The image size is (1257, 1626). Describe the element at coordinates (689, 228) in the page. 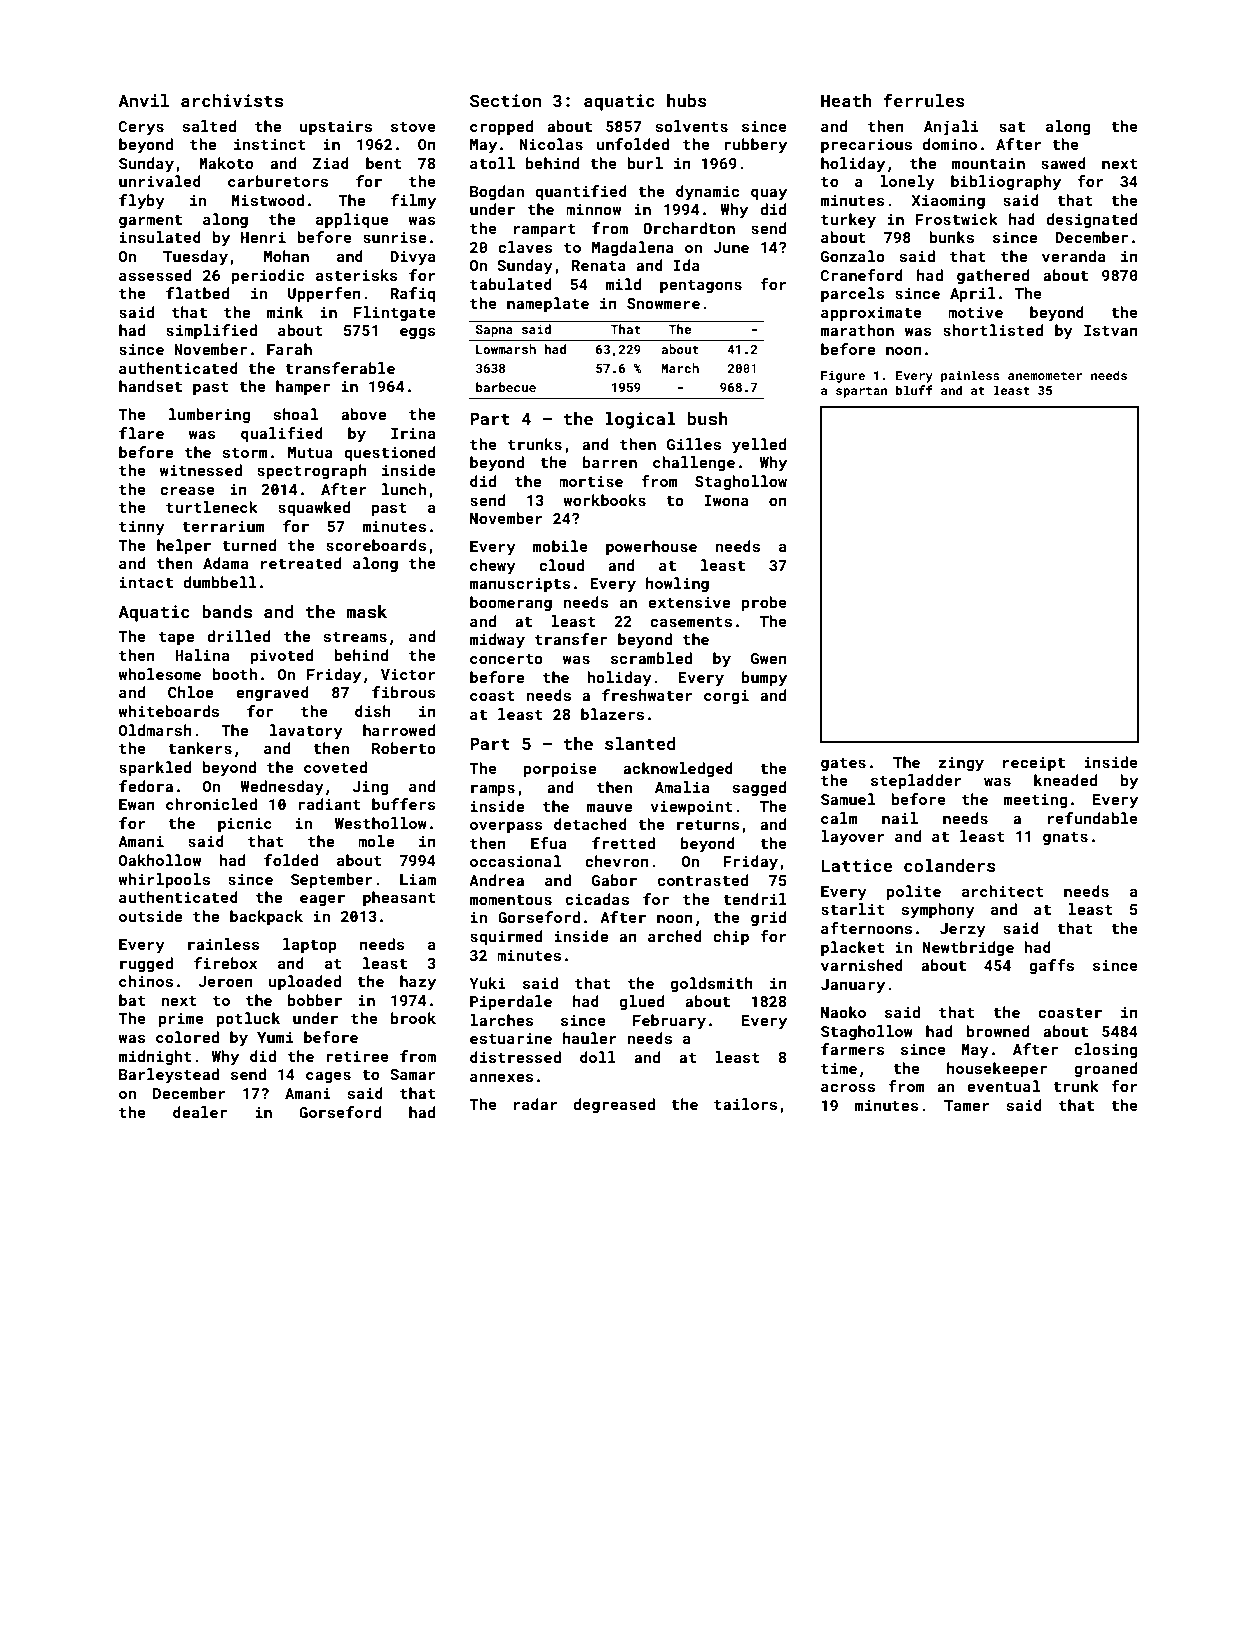

I see `Orchardton` at that location.
